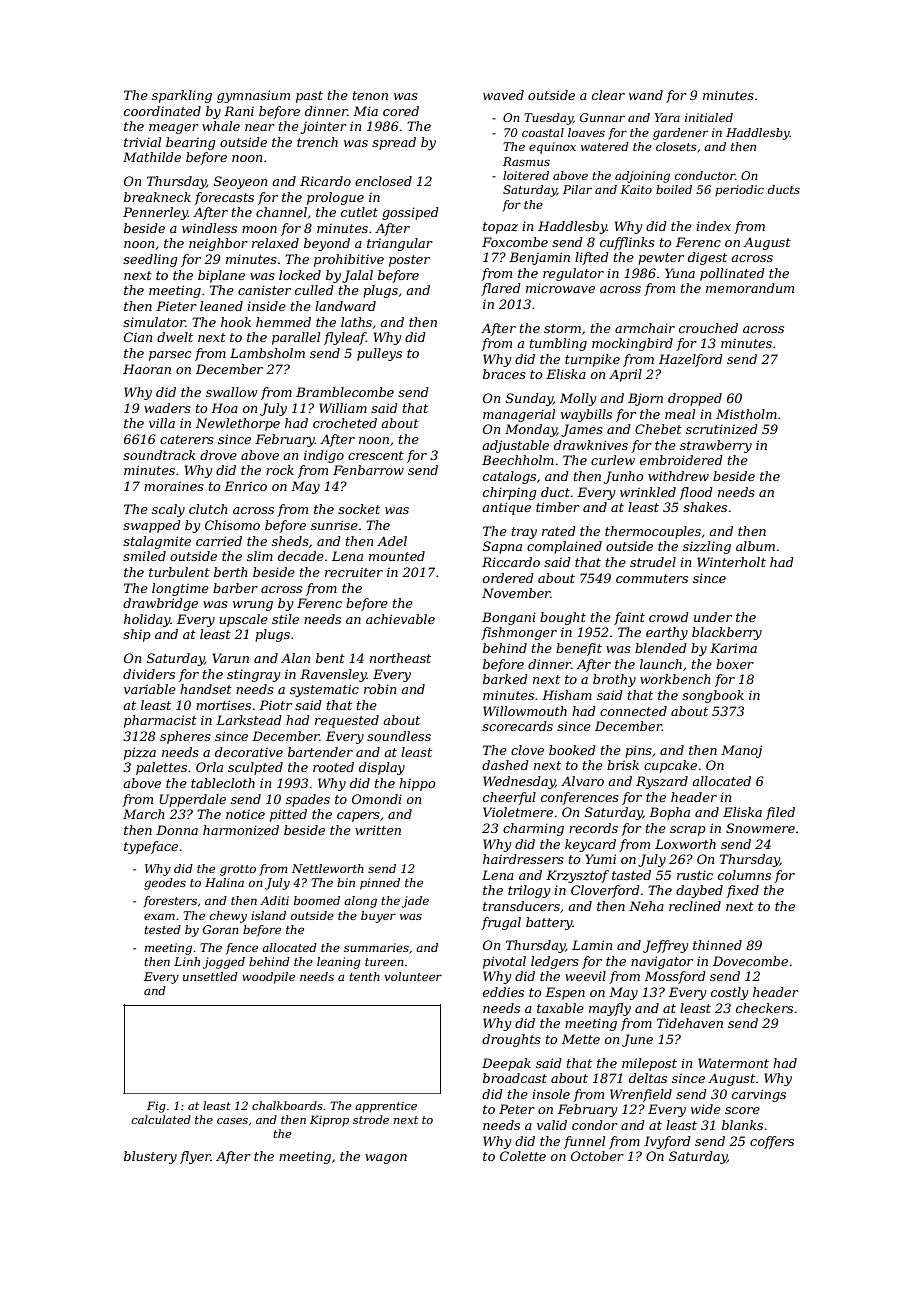  I want to click on eddies, so click(503, 992).
